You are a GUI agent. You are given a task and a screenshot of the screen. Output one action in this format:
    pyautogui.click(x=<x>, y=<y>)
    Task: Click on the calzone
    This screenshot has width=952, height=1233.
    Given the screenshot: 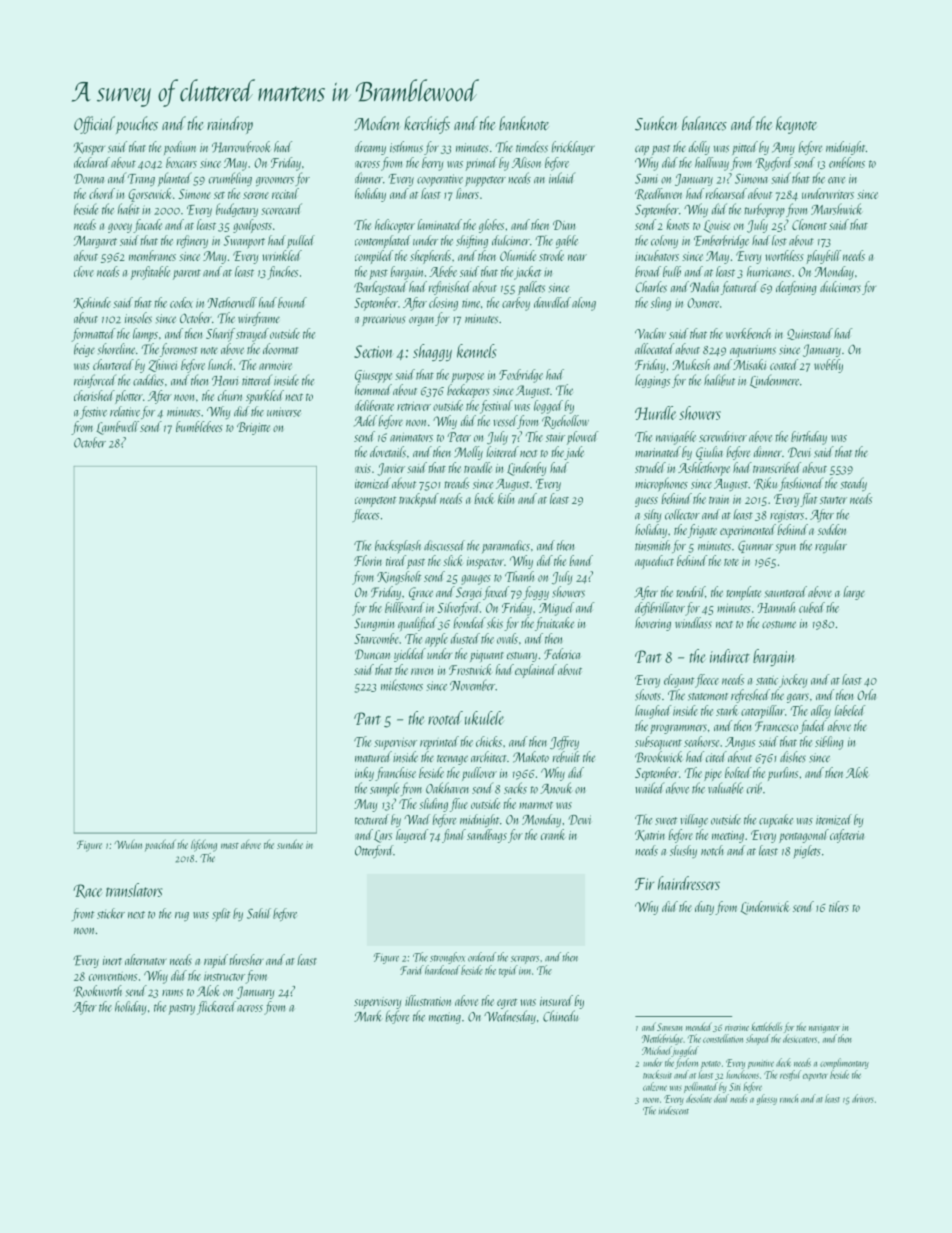 What is the action you would take?
    pyautogui.click(x=655, y=1086)
